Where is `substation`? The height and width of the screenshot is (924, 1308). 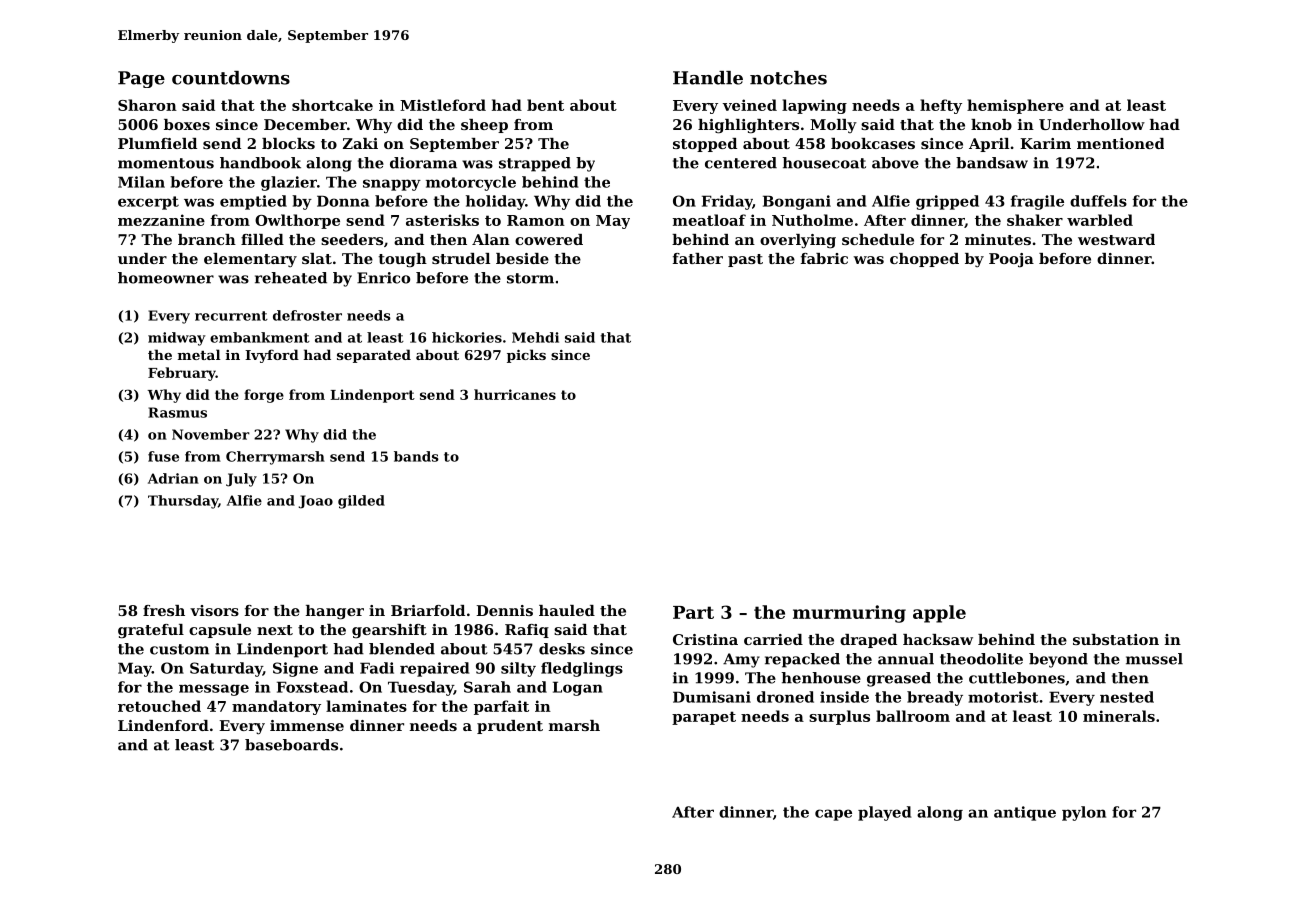 substation is located at coordinates (1116, 639).
